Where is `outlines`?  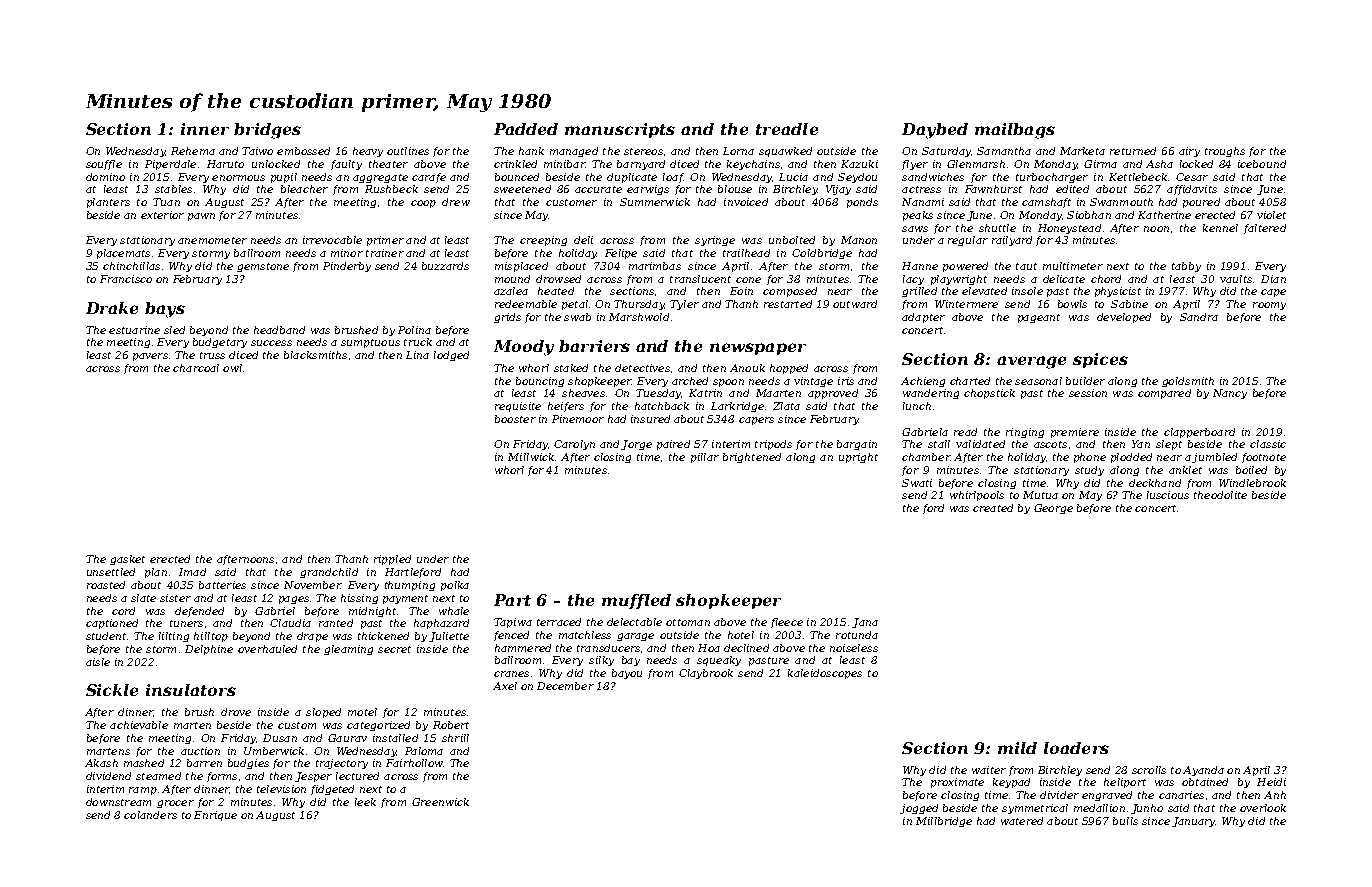
outlines is located at coordinates (408, 151).
